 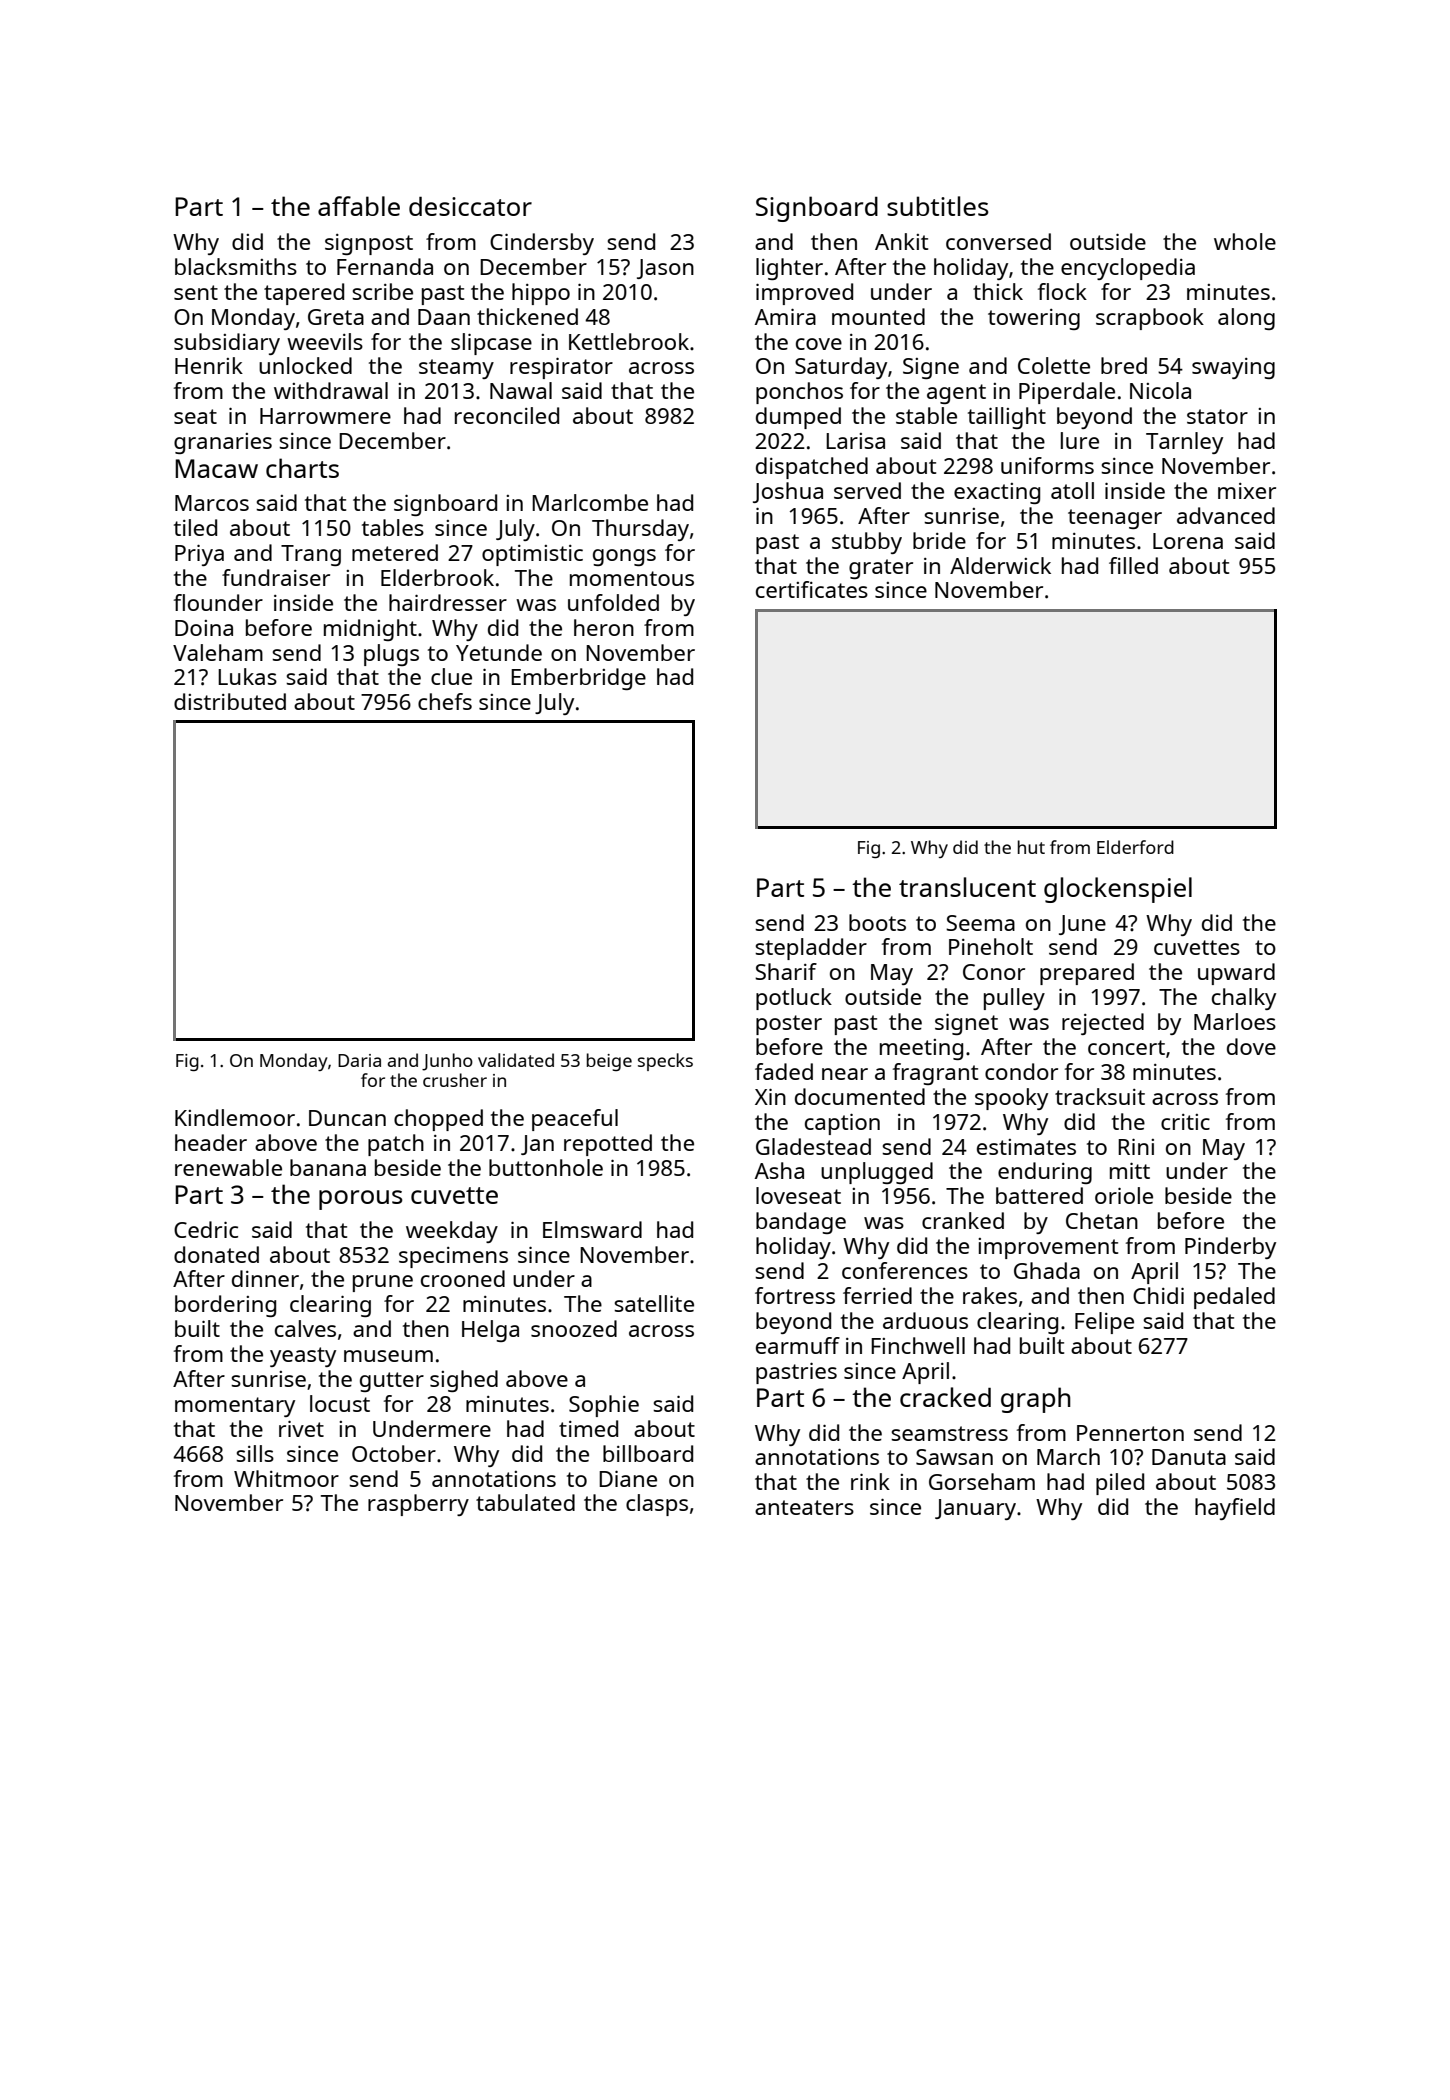 I want to click on header, so click(x=211, y=1142).
